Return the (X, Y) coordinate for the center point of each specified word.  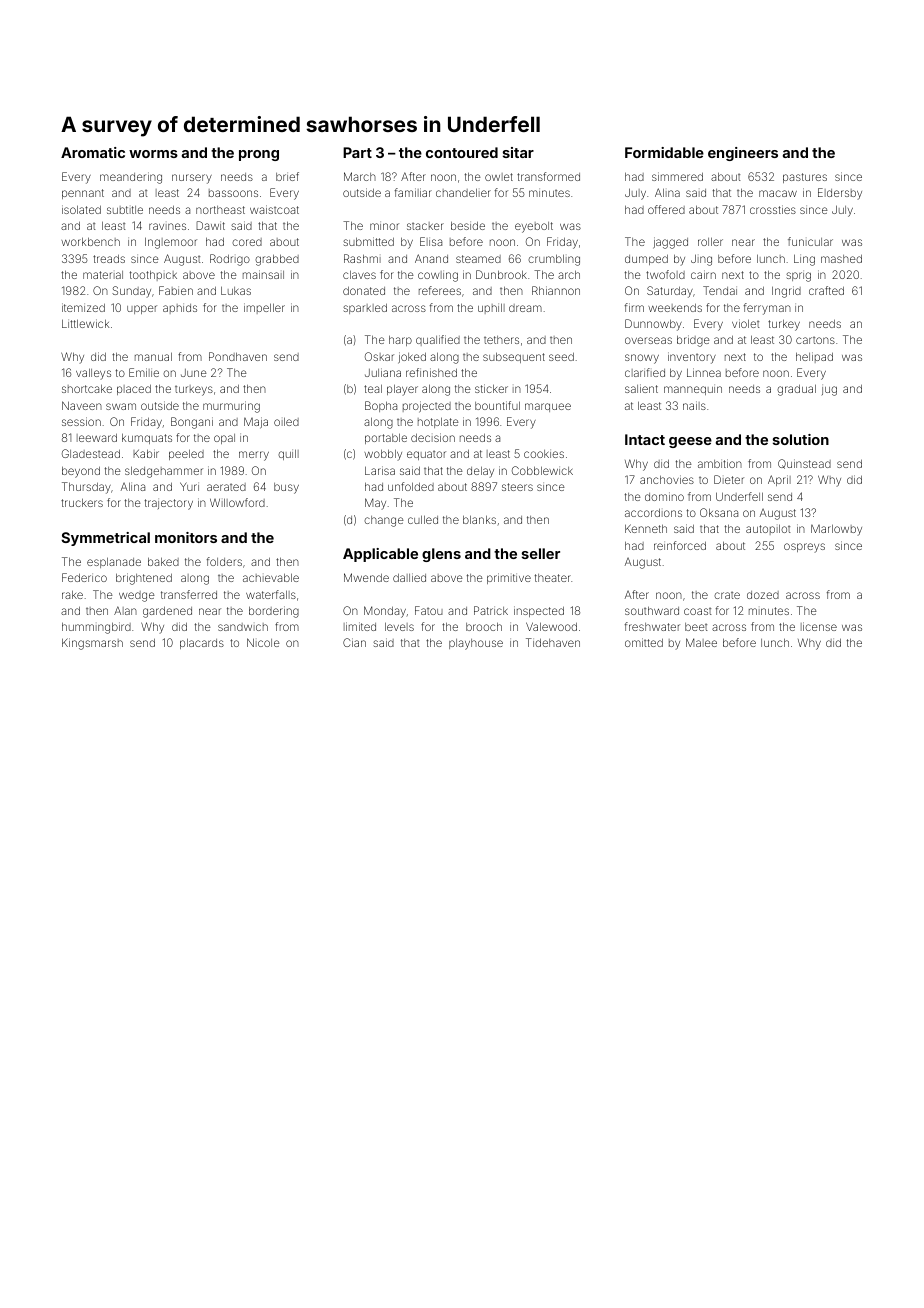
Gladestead (91, 453)
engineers (743, 154)
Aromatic (93, 152)
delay (480, 472)
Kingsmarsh (92, 644)
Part (357, 152)
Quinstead (804, 464)
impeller (264, 308)
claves (359, 274)
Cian (354, 642)
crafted (826, 290)
